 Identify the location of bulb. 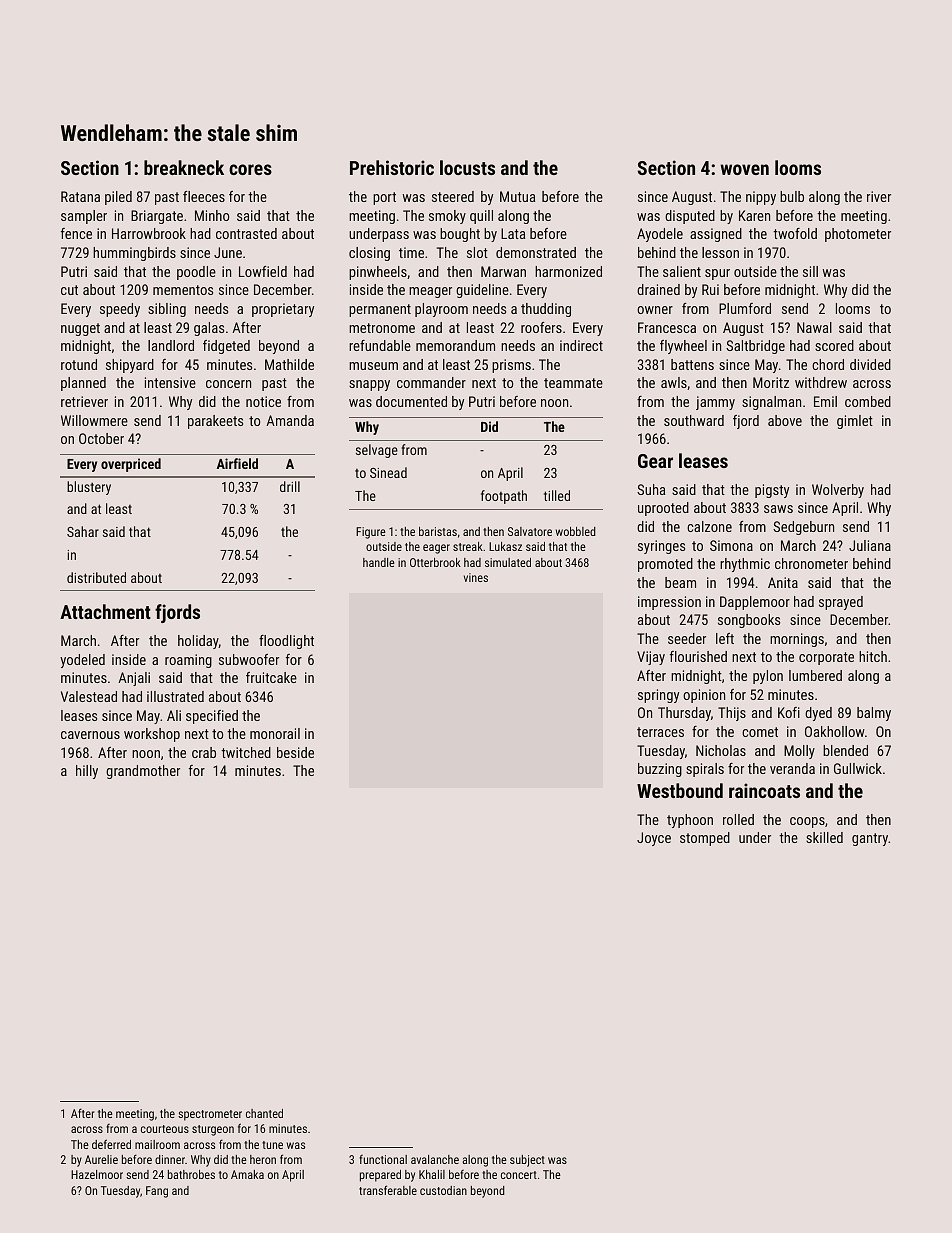
(792, 196).
